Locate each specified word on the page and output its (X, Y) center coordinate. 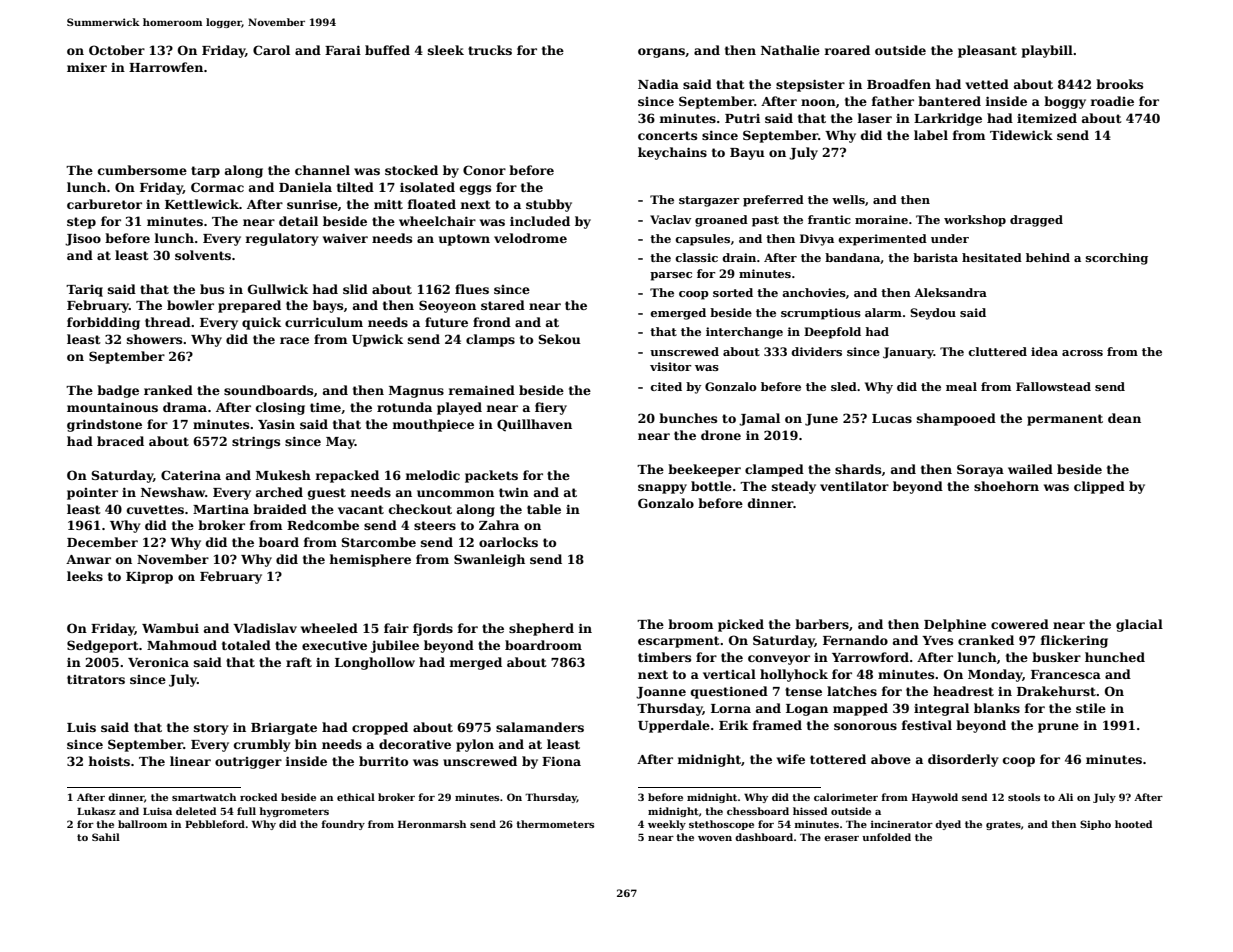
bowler (190, 305)
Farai (343, 50)
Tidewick (1021, 135)
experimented (882, 240)
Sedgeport (103, 646)
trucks (490, 50)
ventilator (854, 486)
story (211, 729)
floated (431, 204)
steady (794, 487)
